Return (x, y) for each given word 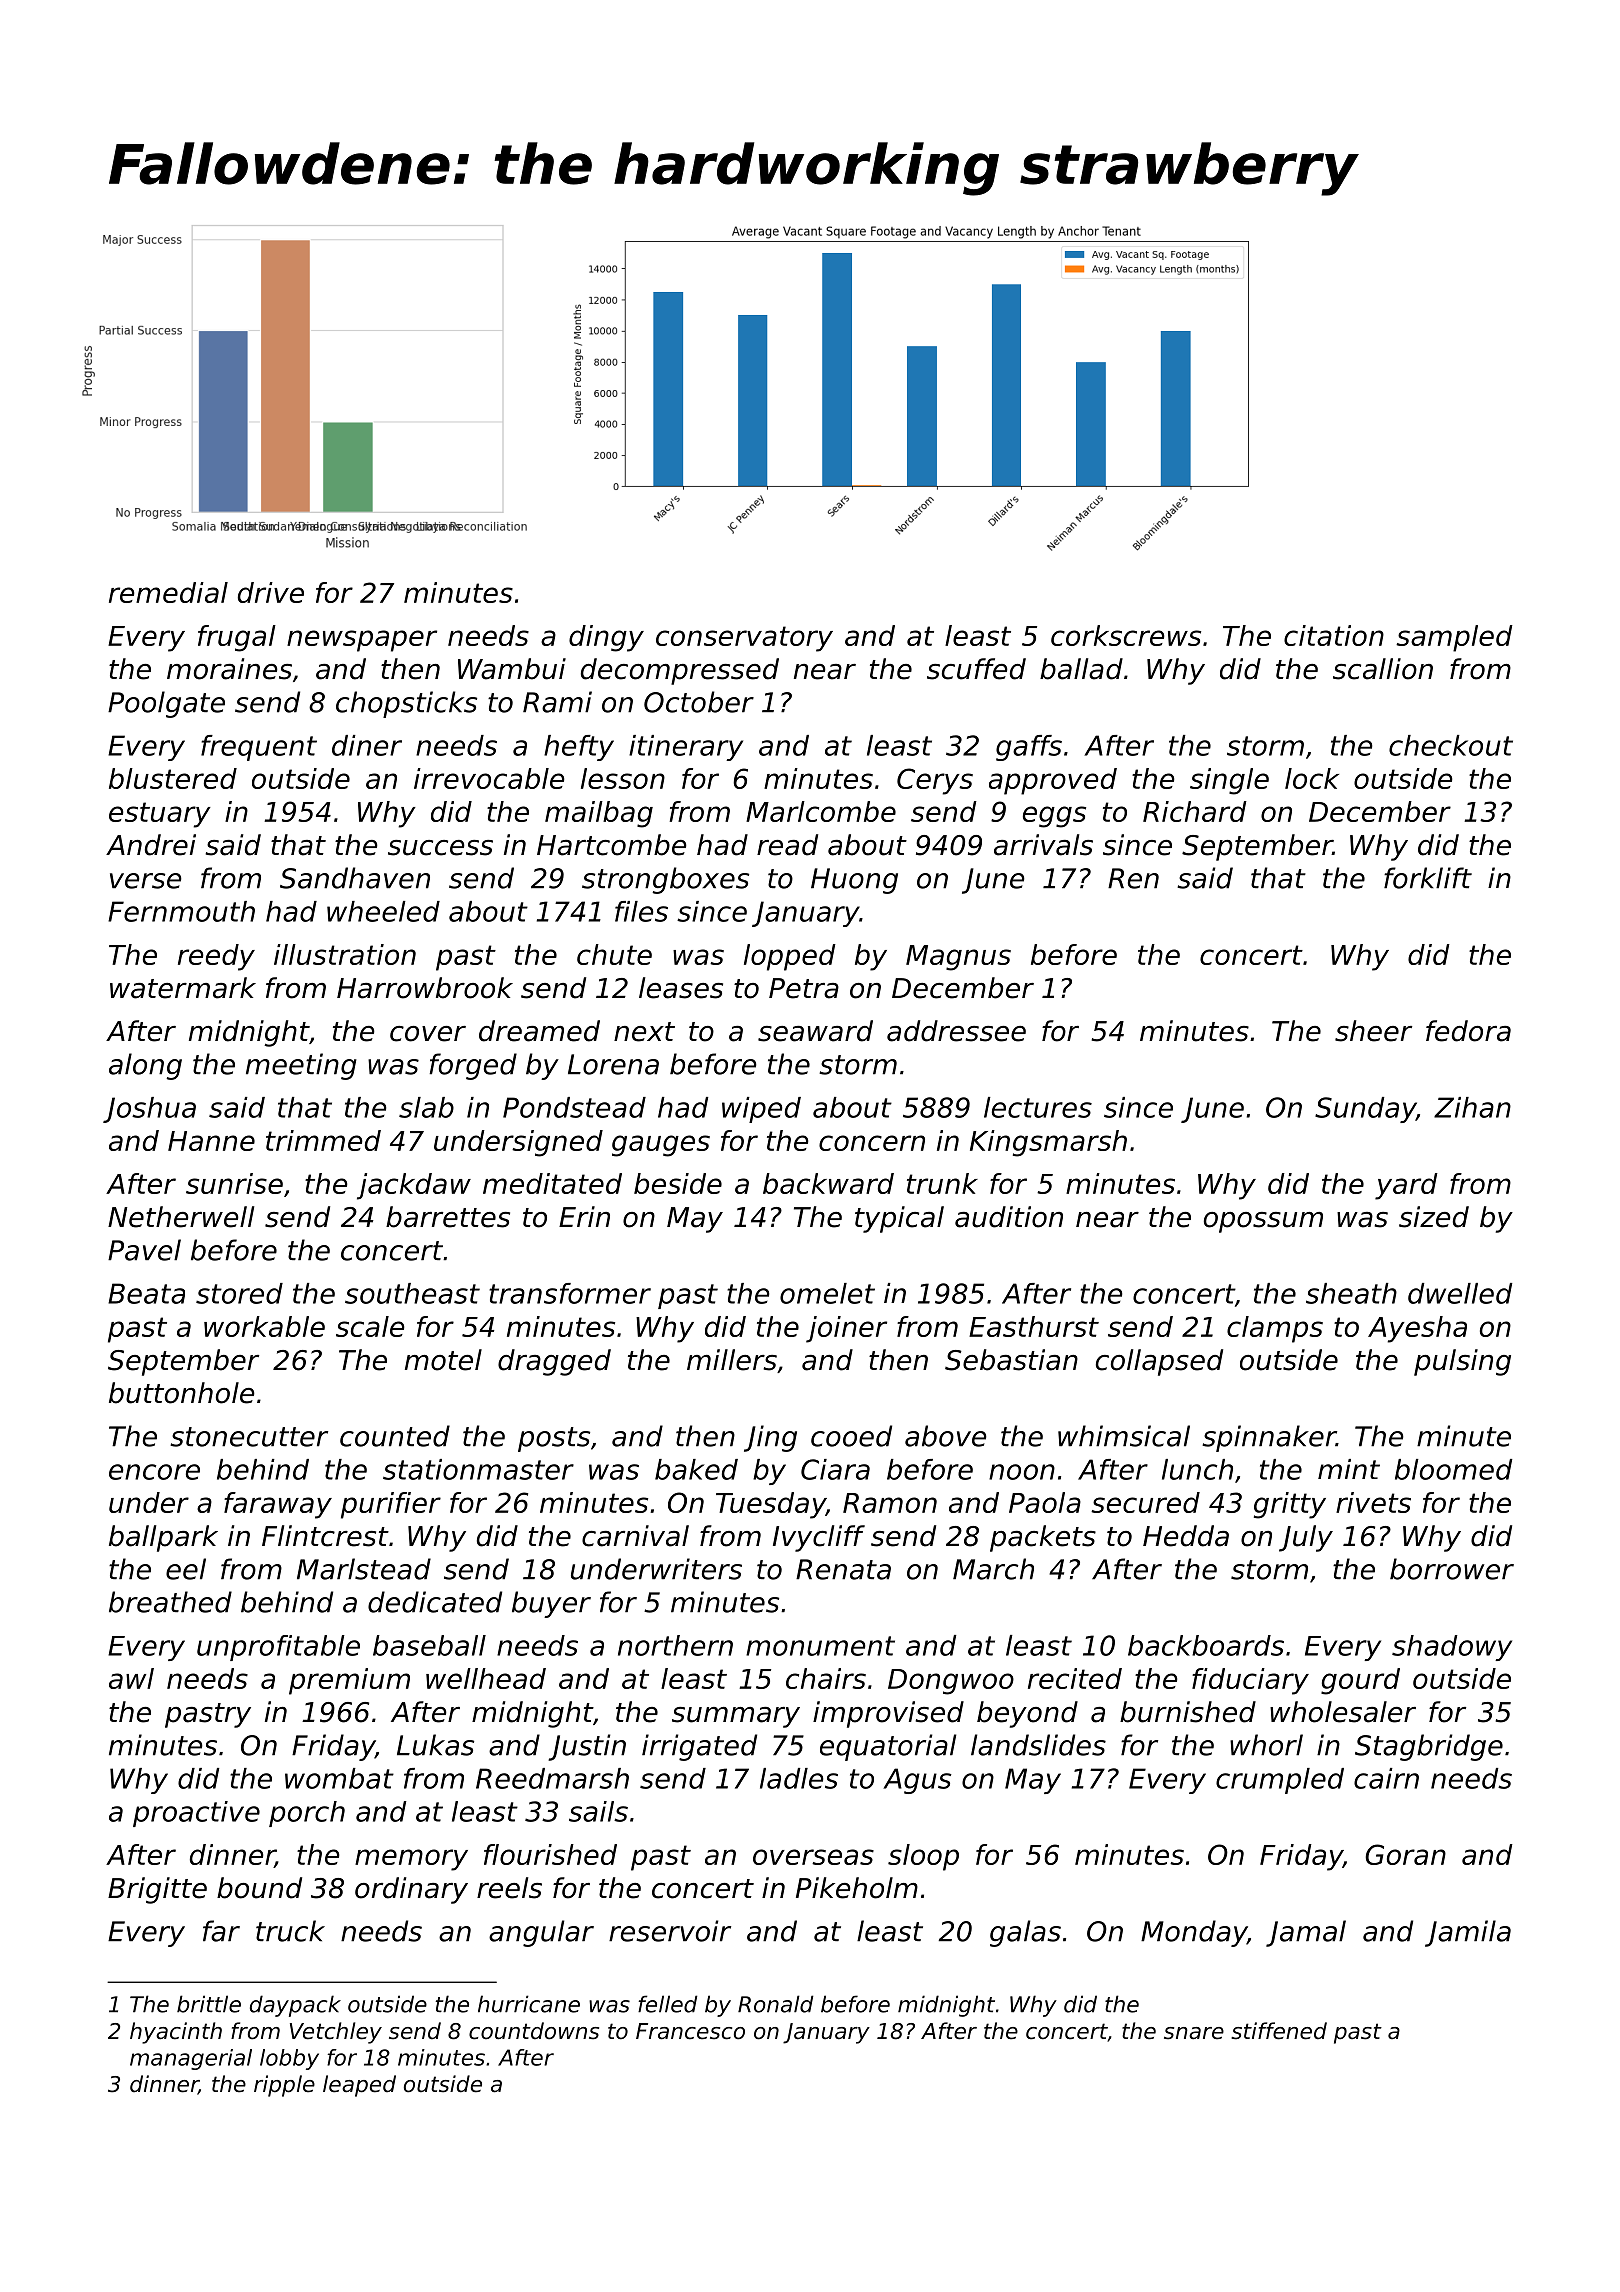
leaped (359, 2086)
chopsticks (406, 704)
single (1229, 781)
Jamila (1468, 1933)
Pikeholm (857, 1888)
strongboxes (665, 880)
